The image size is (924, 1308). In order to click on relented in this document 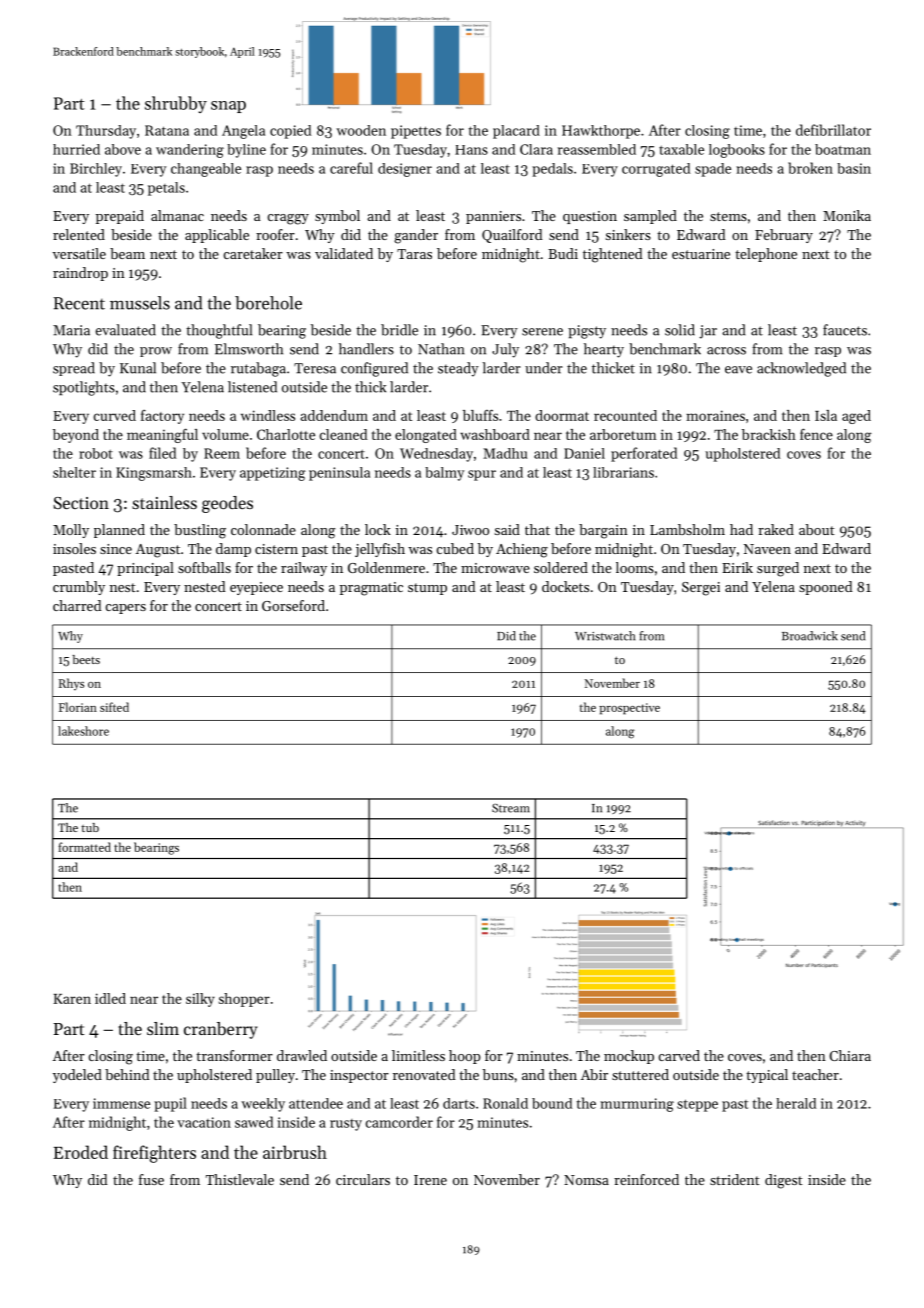, I will do `click(79, 234)`.
